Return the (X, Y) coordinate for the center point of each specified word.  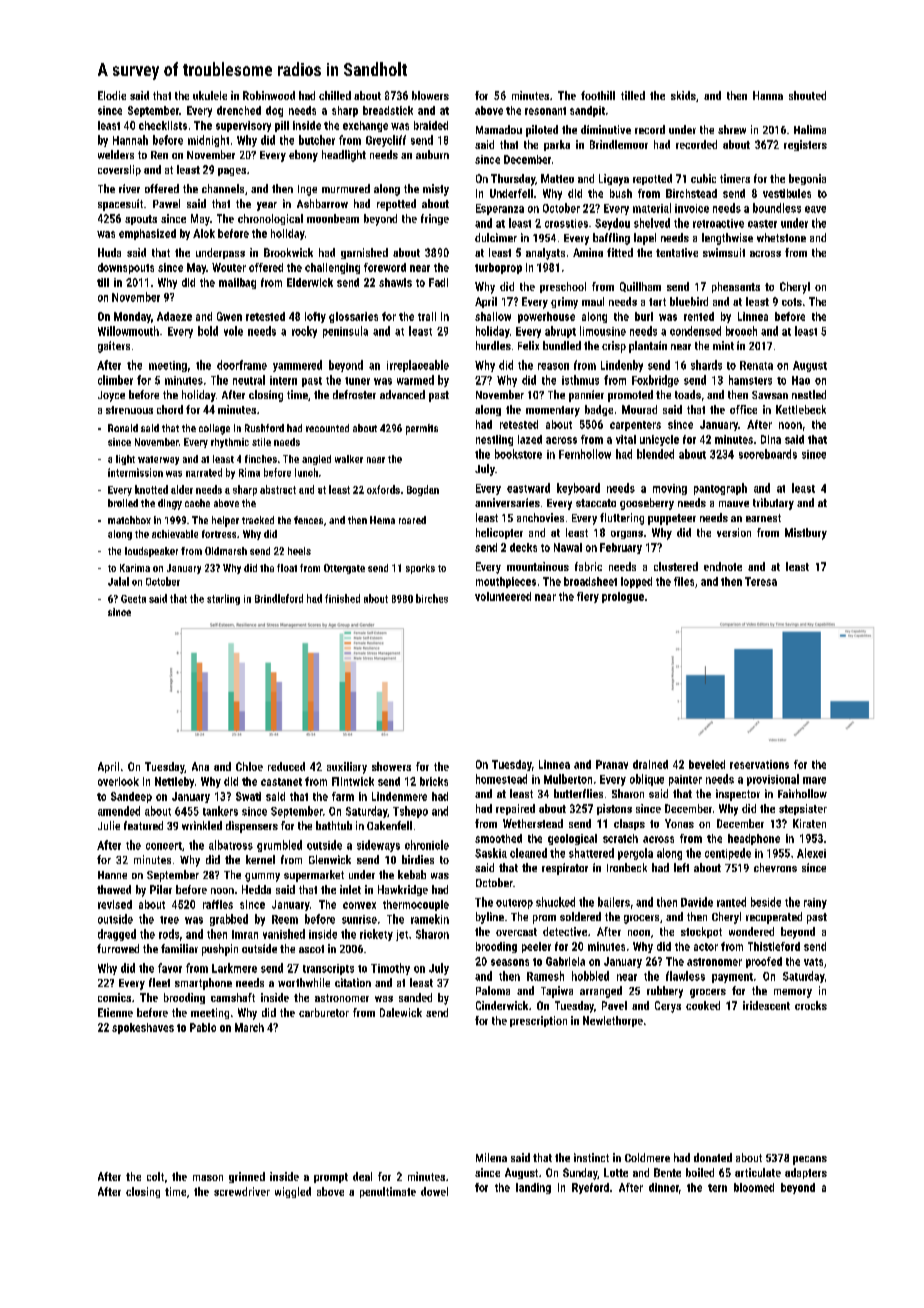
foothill (598, 95)
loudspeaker (151, 552)
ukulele (210, 95)
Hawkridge (403, 890)
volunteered (503, 596)
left (681, 867)
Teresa (761, 581)
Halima (810, 129)
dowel (434, 1191)
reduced (286, 766)
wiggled (293, 1192)
